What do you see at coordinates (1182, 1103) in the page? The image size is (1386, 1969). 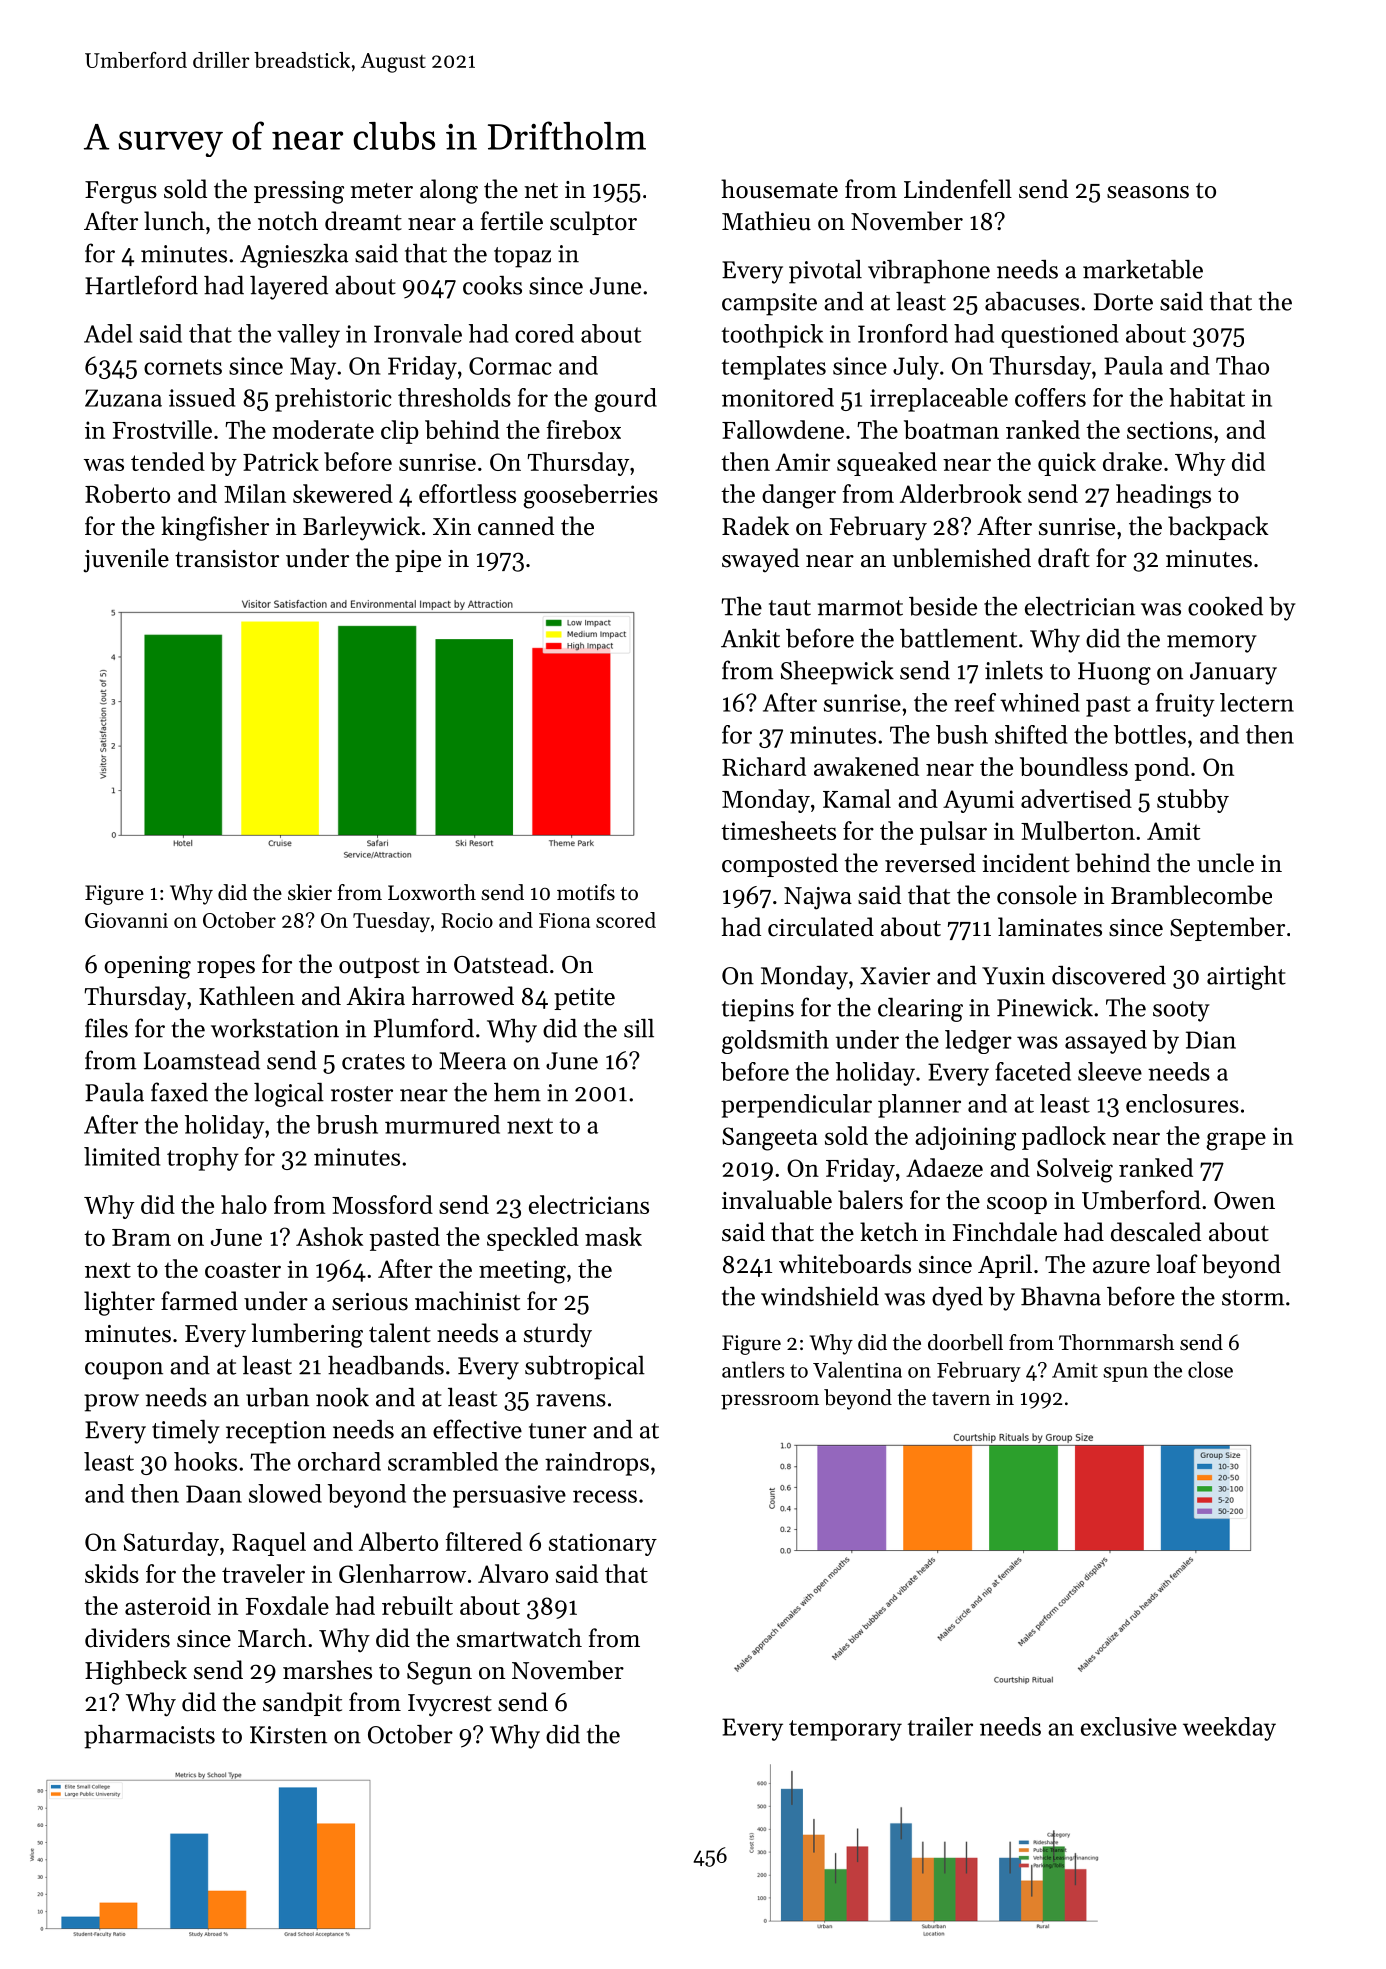 I see `enclosures` at bounding box center [1182, 1103].
